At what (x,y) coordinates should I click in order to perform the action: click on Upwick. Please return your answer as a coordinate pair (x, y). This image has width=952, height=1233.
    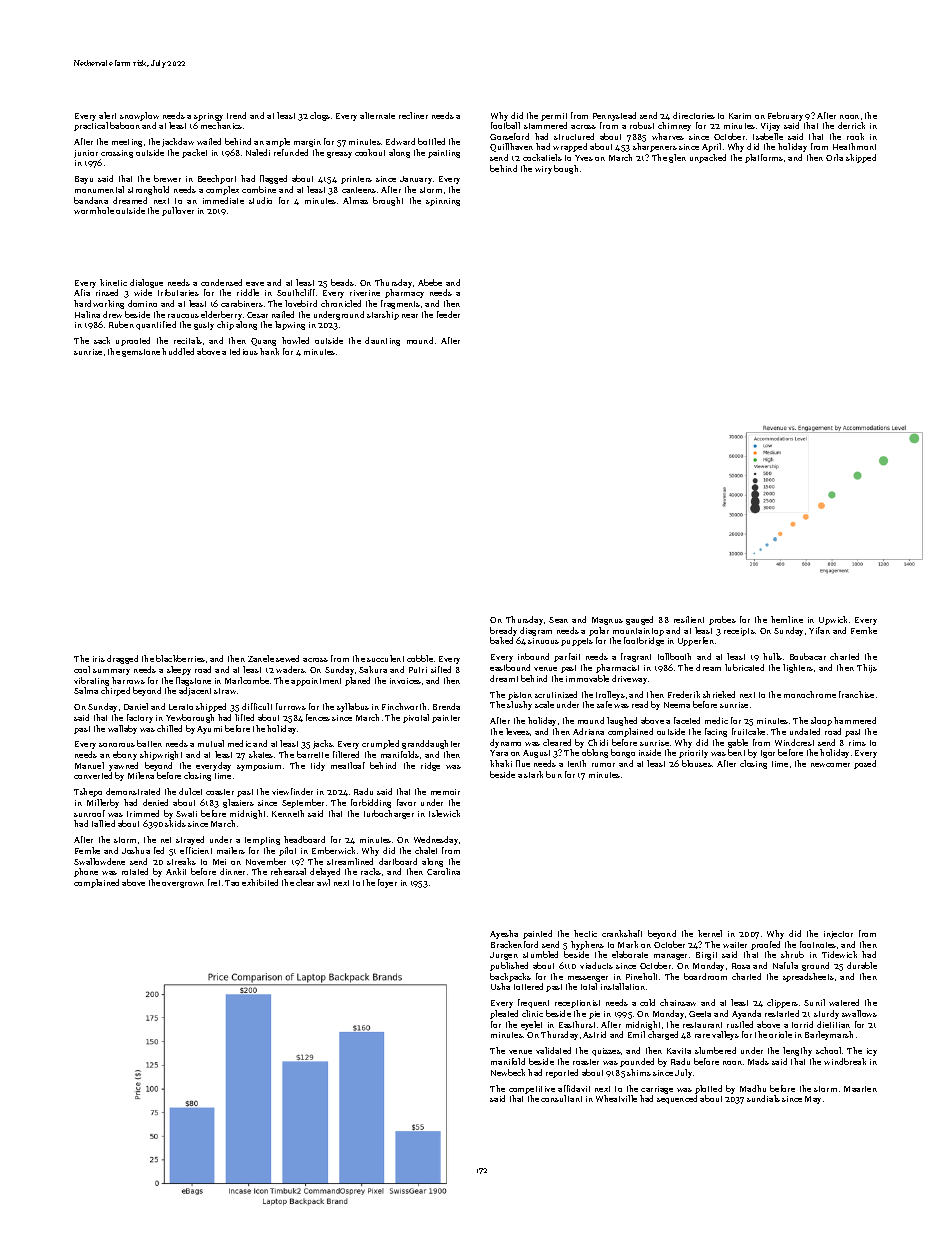
    Looking at the image, I should click on (833, 620).
